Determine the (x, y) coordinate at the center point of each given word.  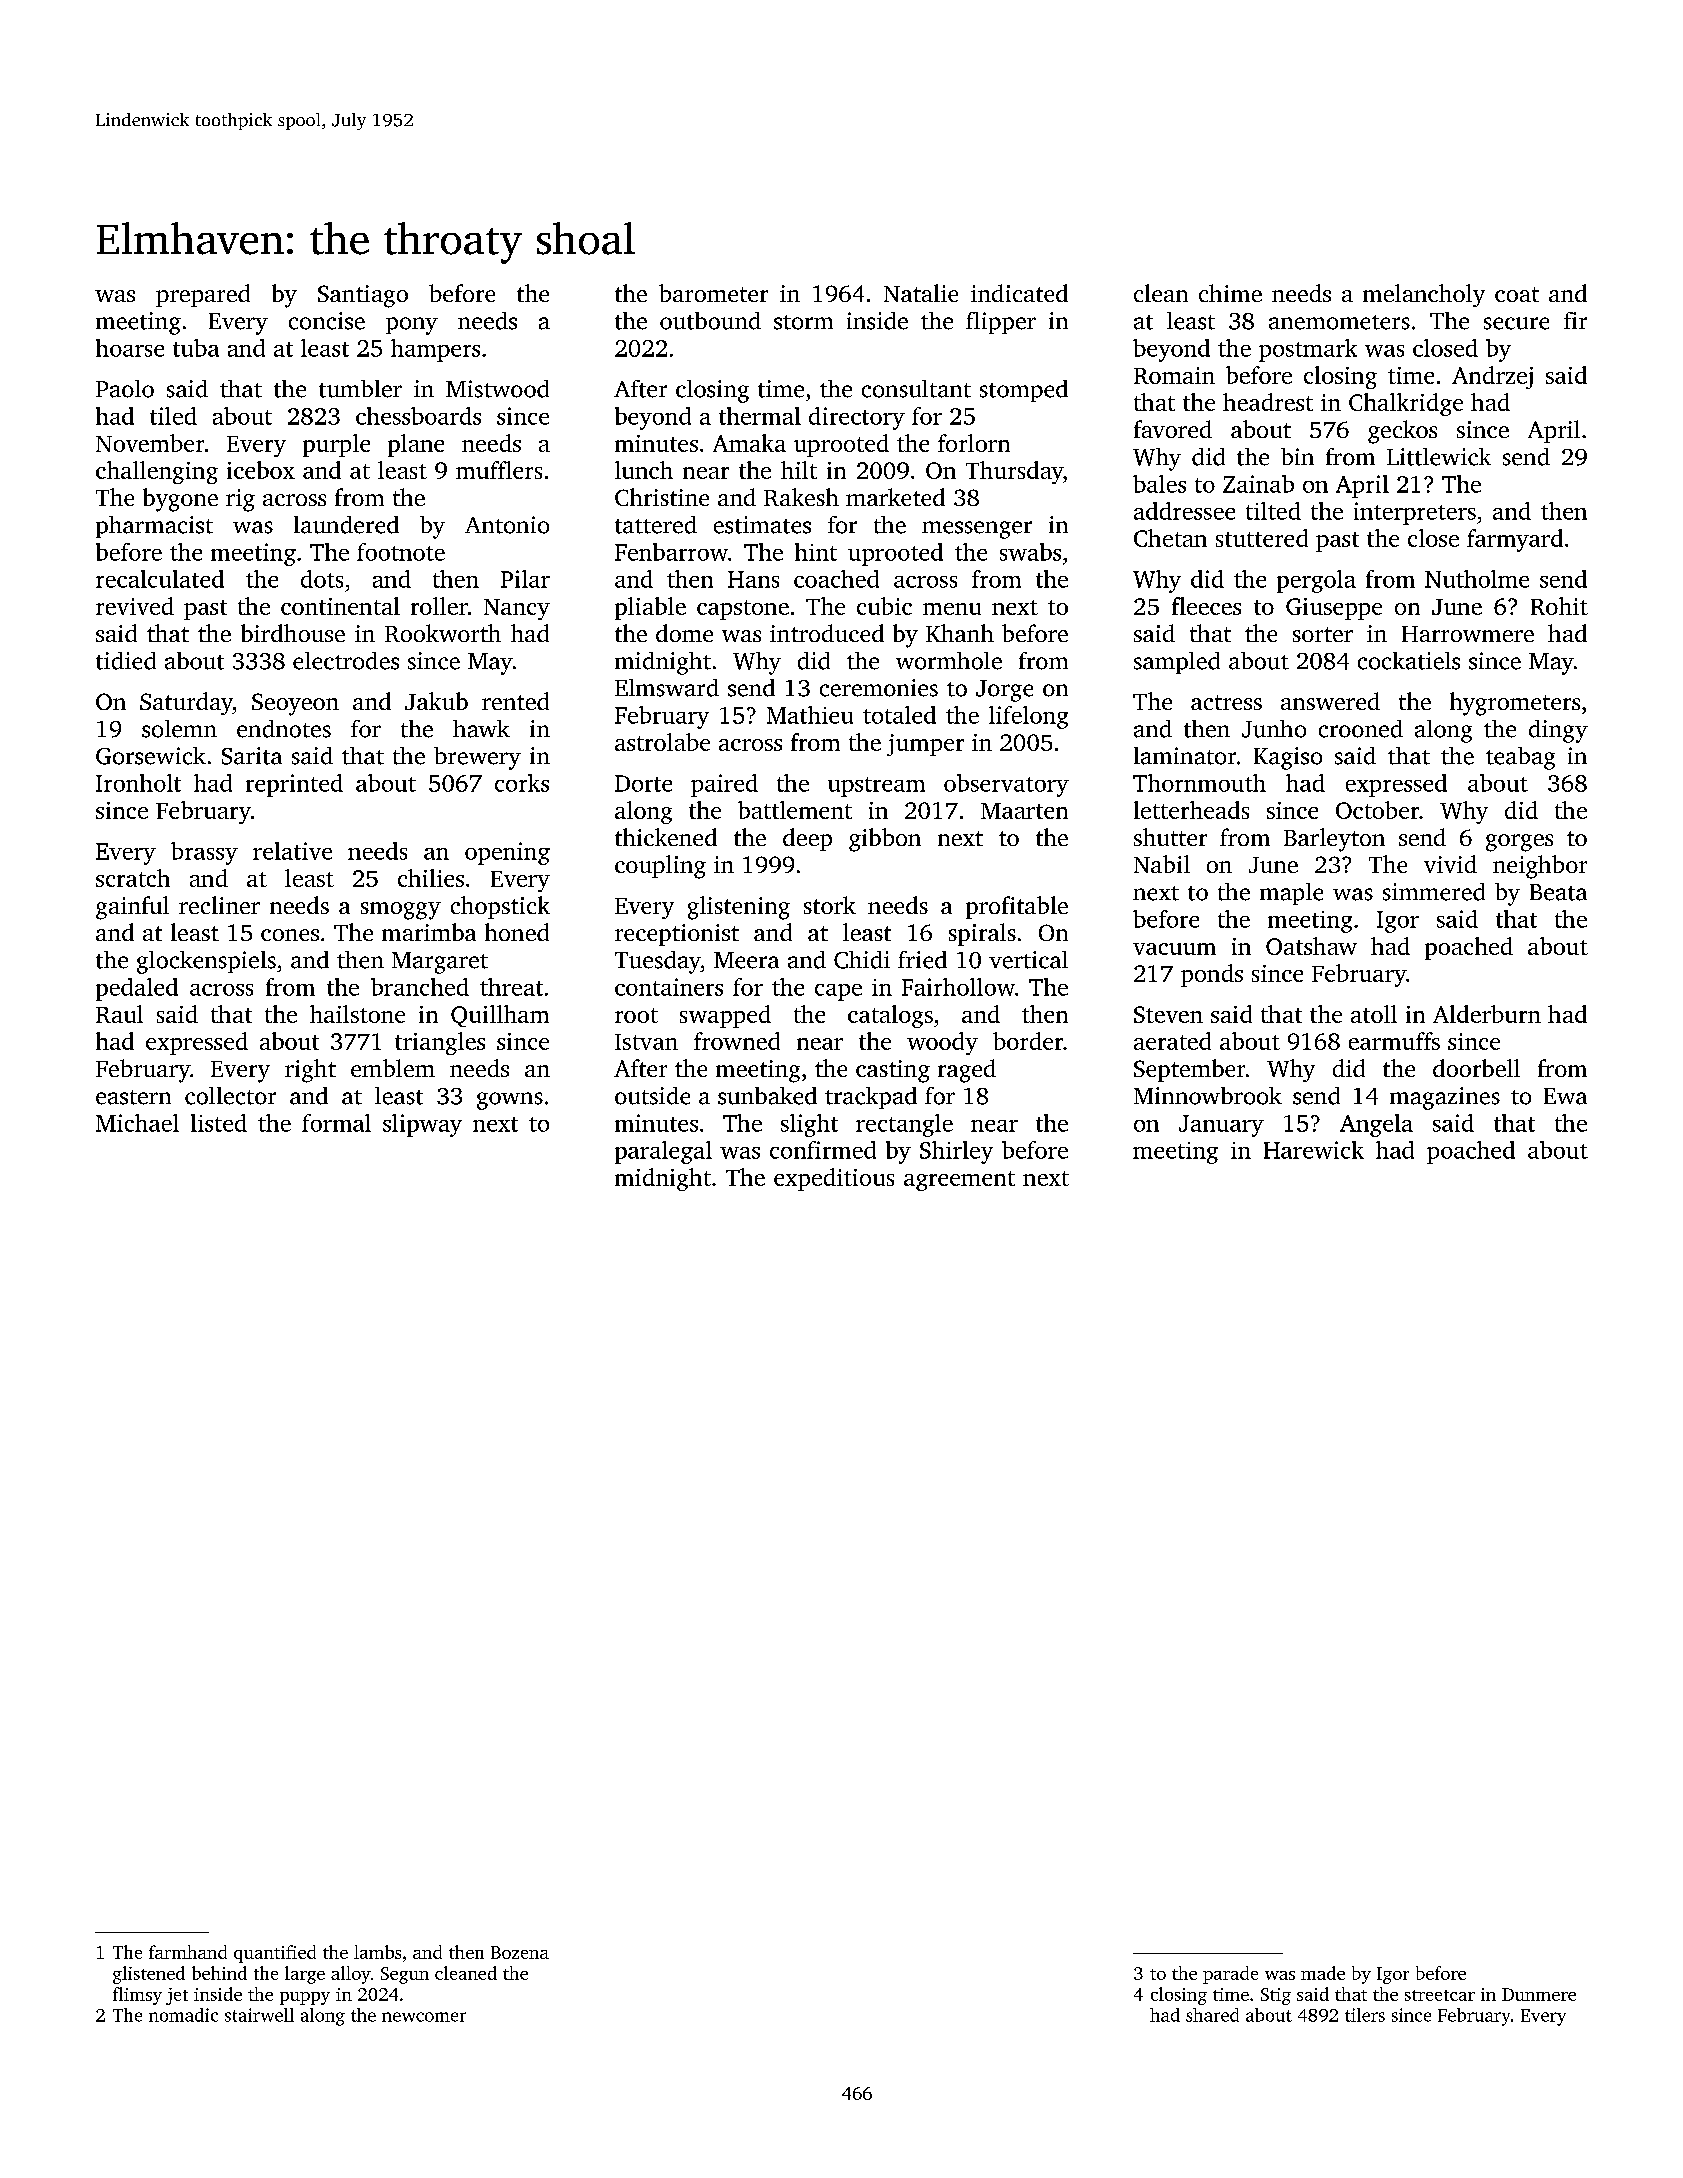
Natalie (921, 293)
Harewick (1314, 1150)
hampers (435, 350)
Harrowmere (1468, 634)
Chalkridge (1406, 404)
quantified (275, 1954)
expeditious (834, 1179)
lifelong (1028, 717)
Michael (137, 1123)
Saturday (186, 703)
